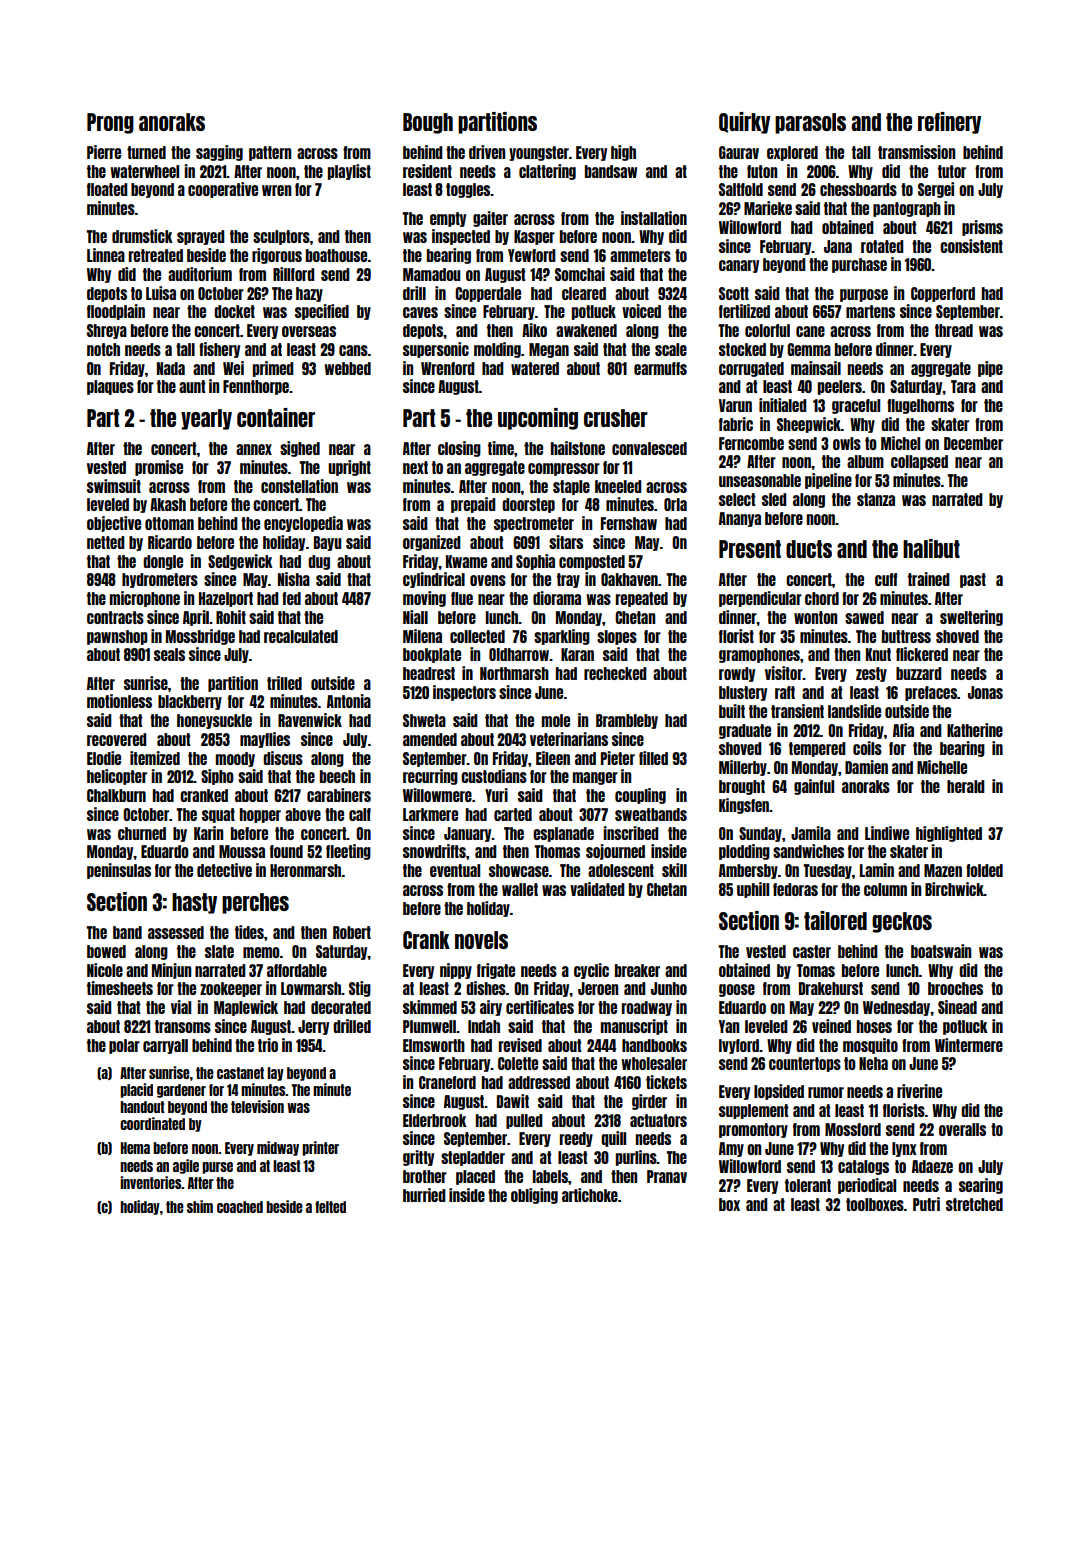  I want to click on artichoke, so click(590, 1195).
